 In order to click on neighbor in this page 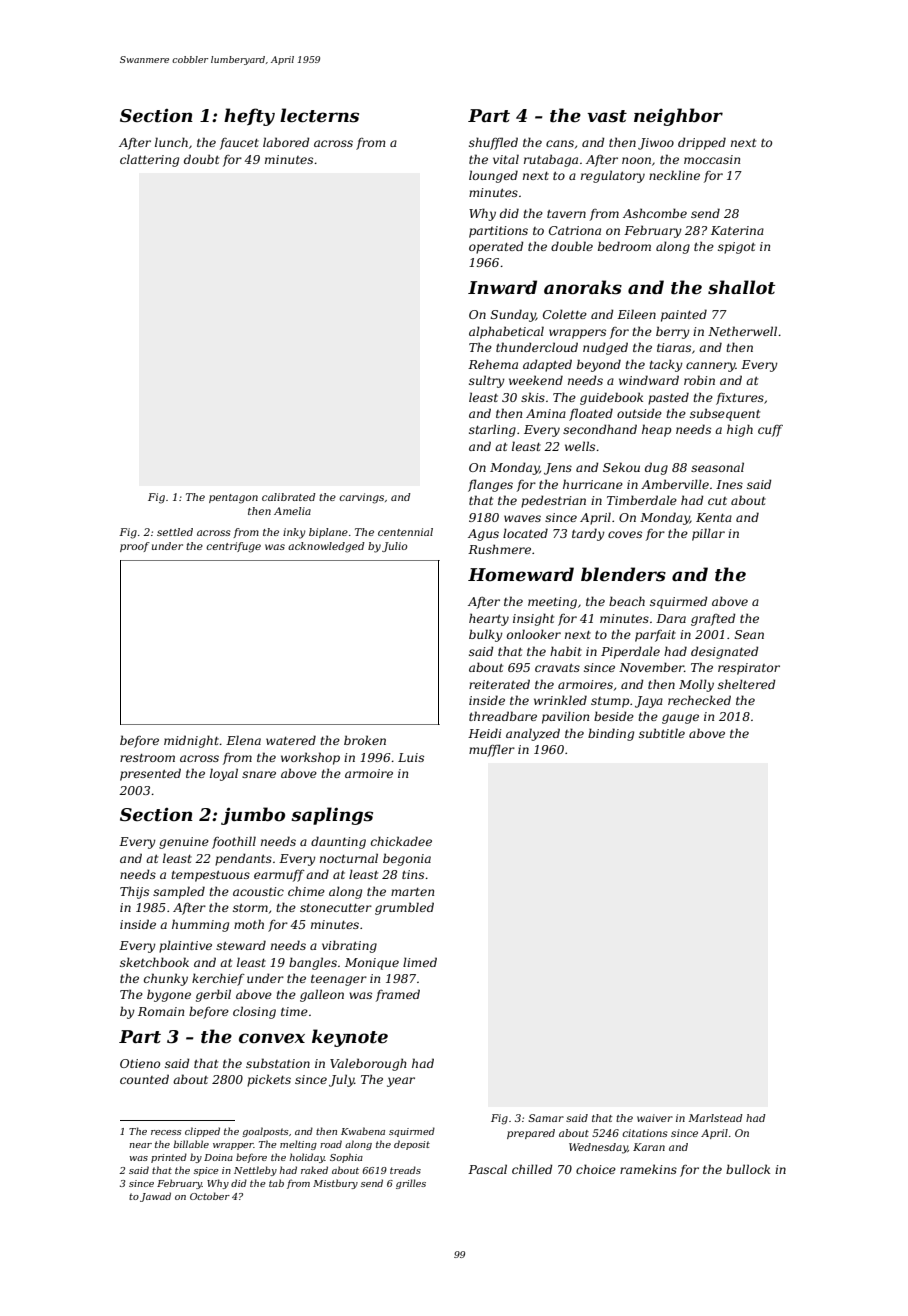, I will do `click(678, 117)`.
